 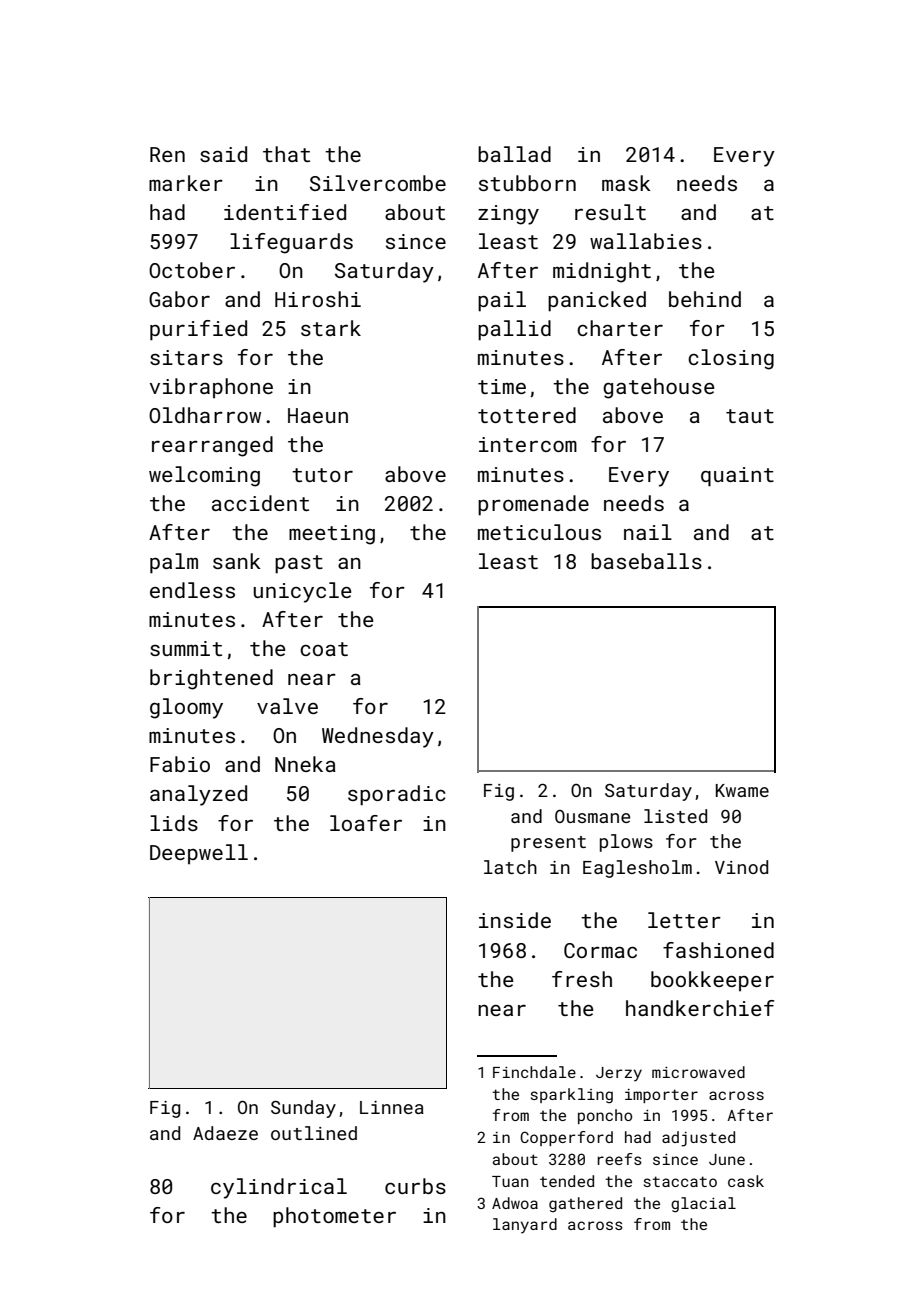 I want to click on said, so click(x=223, y=154).
